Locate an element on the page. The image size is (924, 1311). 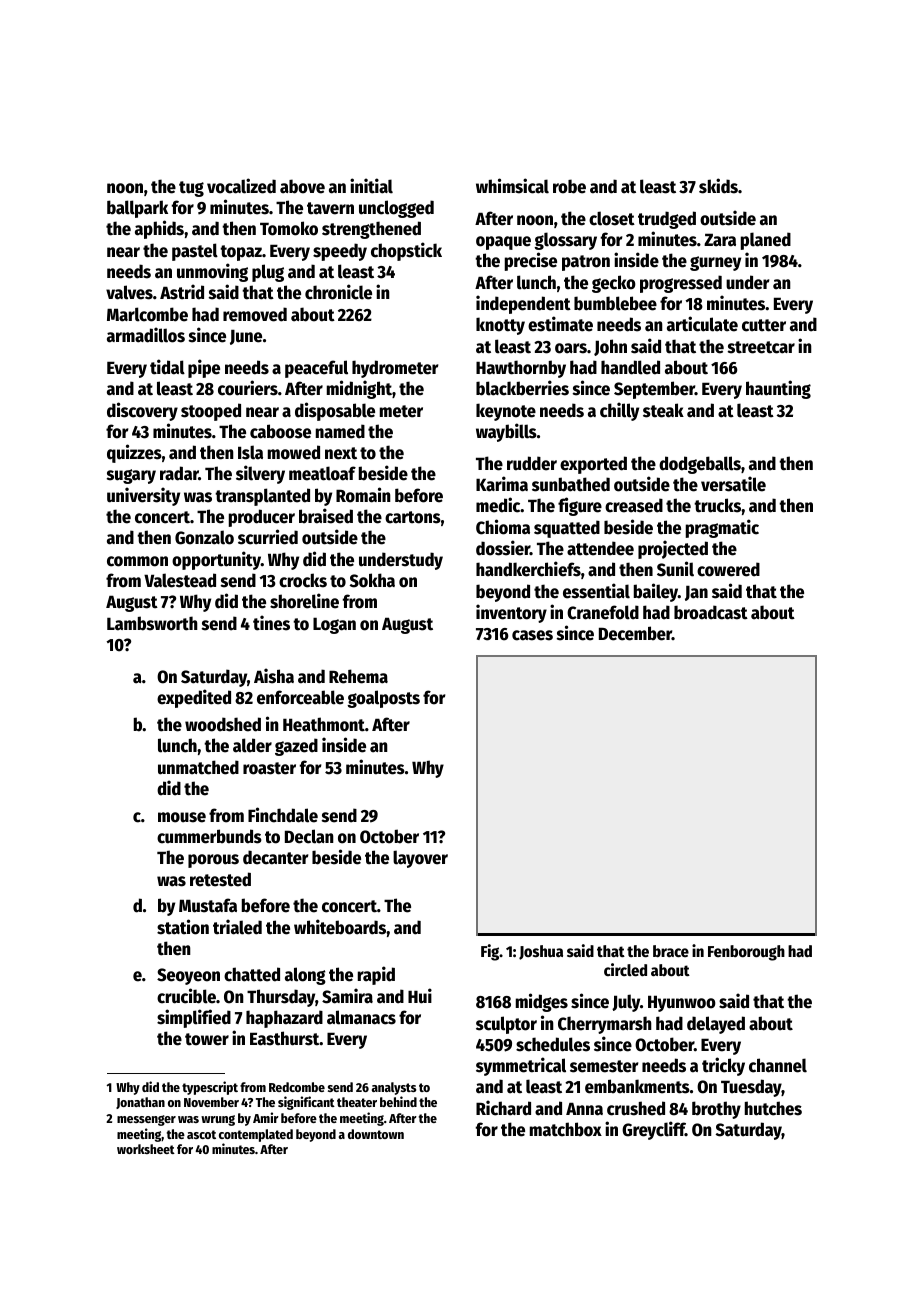
robe is located at coordinates (569, 186).
